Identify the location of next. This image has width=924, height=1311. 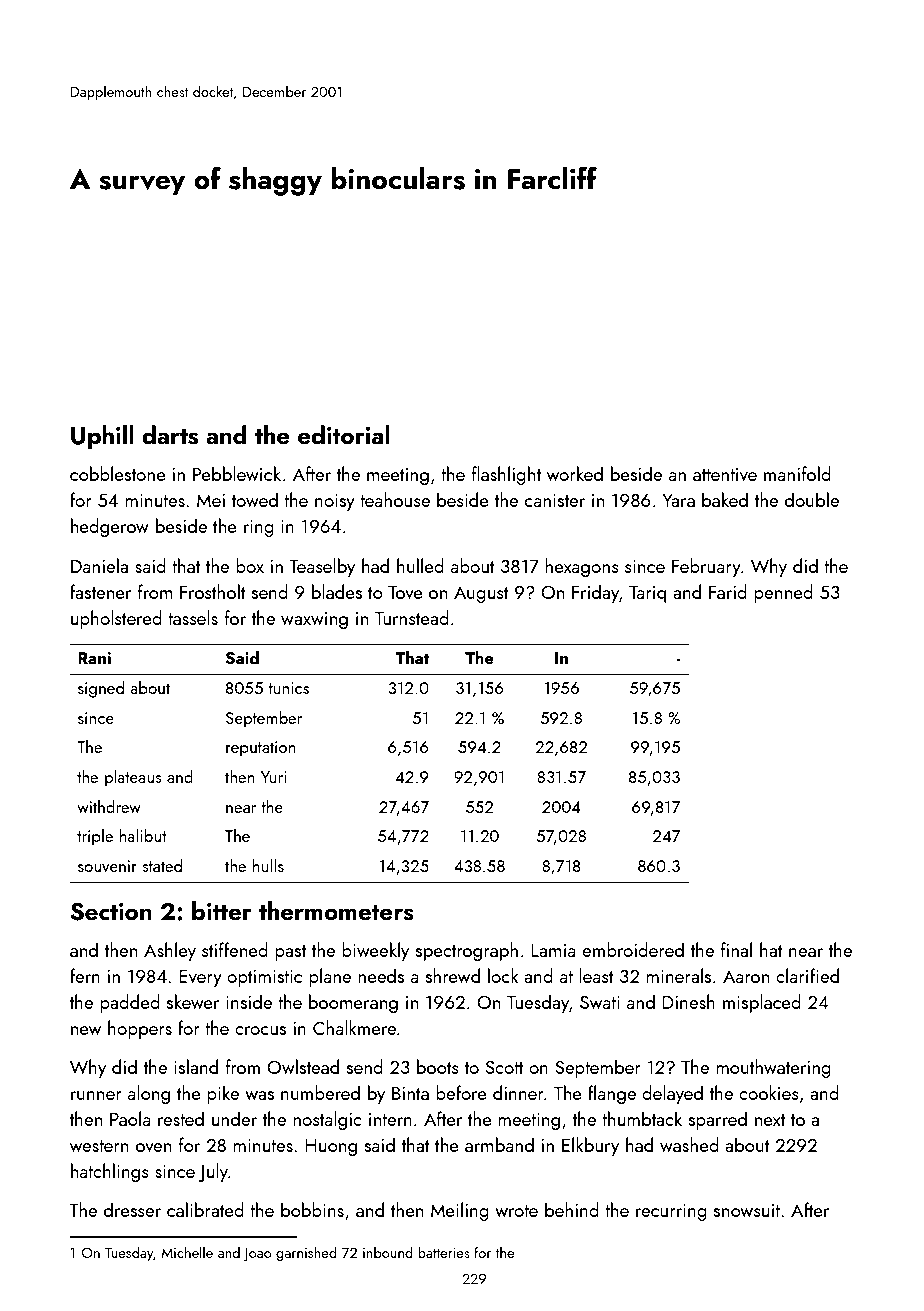
(770, 1120).
